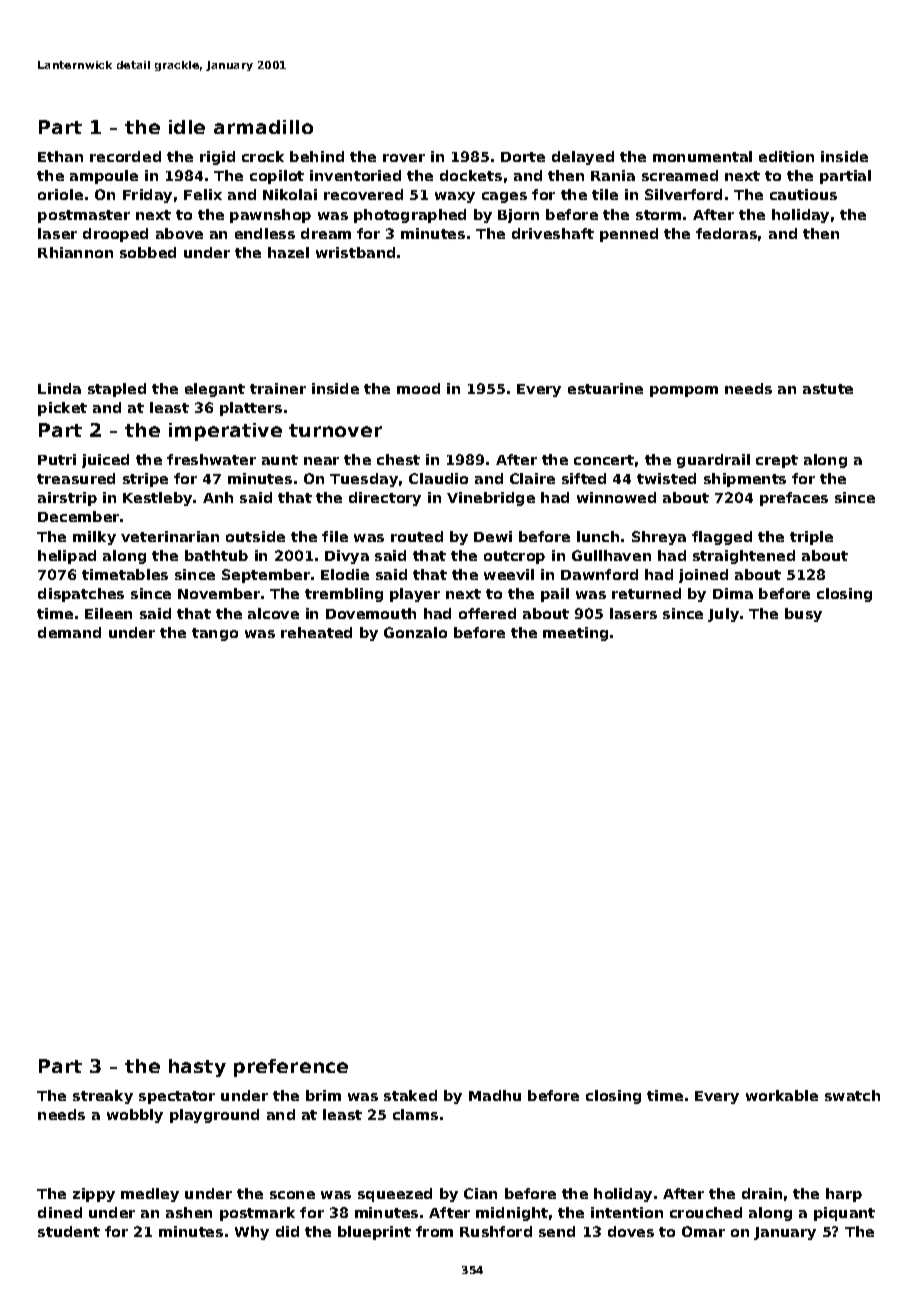 This image has height=1308, width=924. What do you see at coordinates (803, 194) in the image?
I see `cautious` at bounding box center [803, 194].
